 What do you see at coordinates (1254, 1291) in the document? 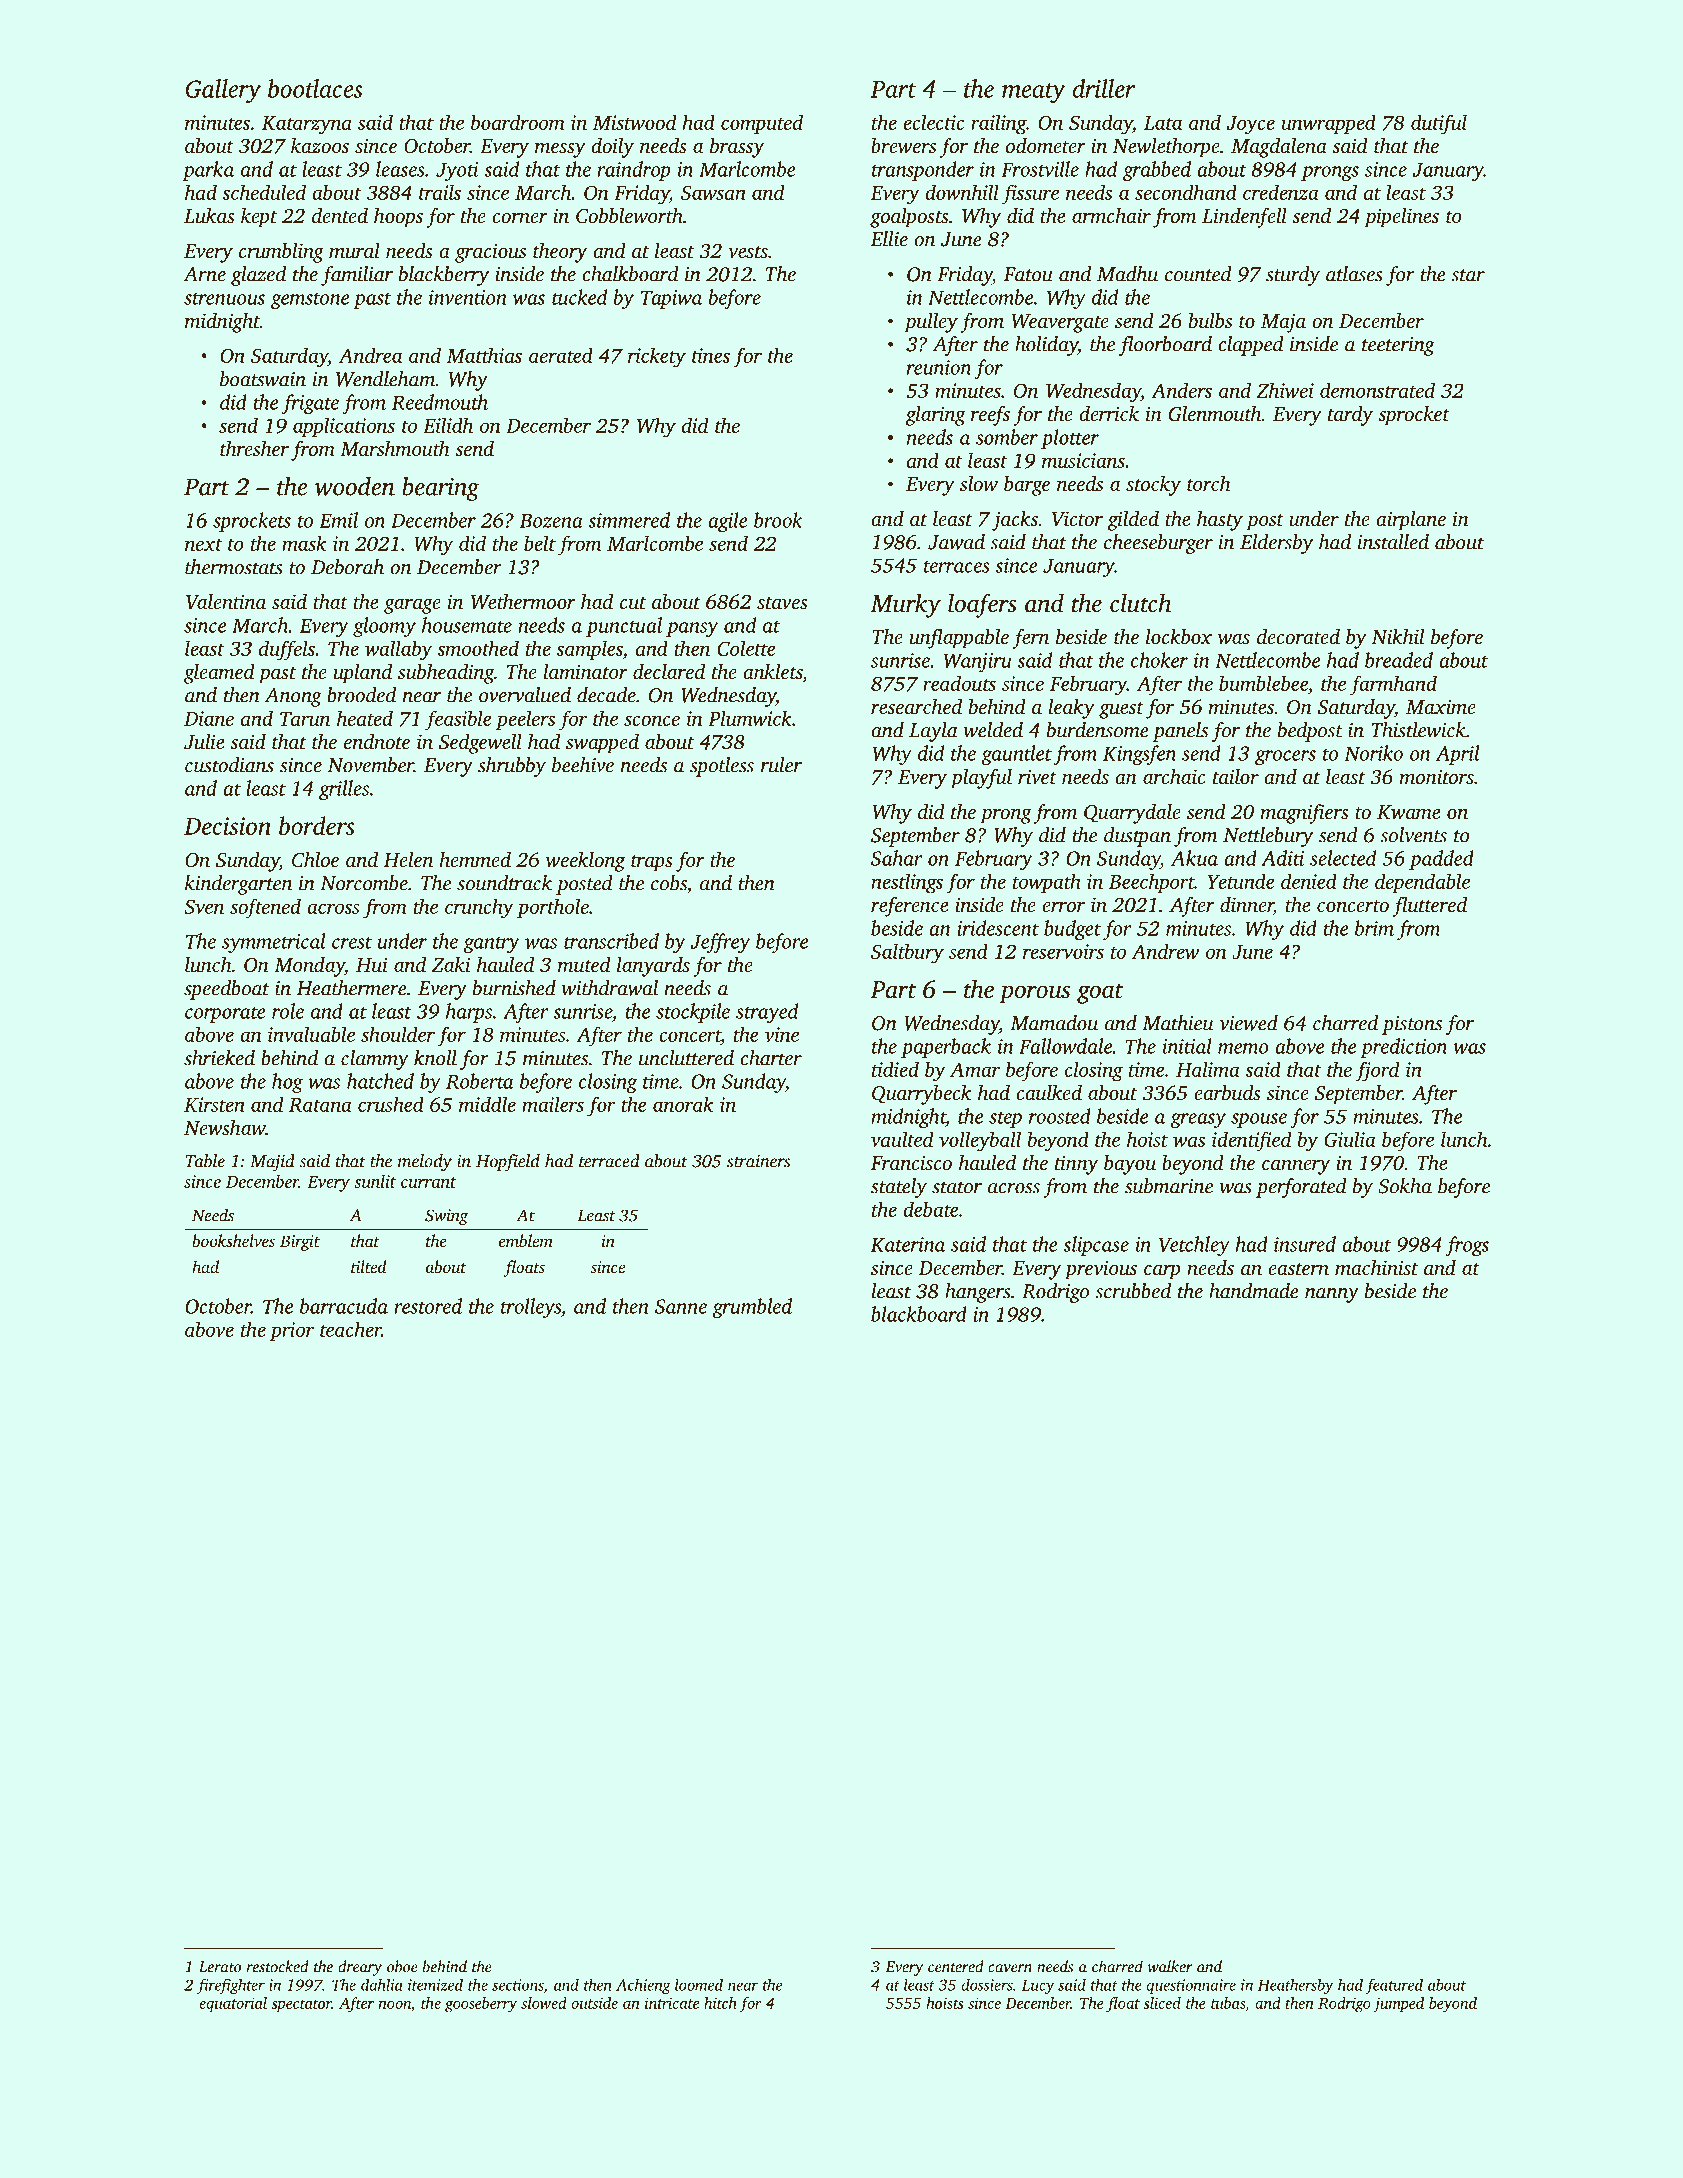
I see `handmade` at bounding box center [1254, 1291].
